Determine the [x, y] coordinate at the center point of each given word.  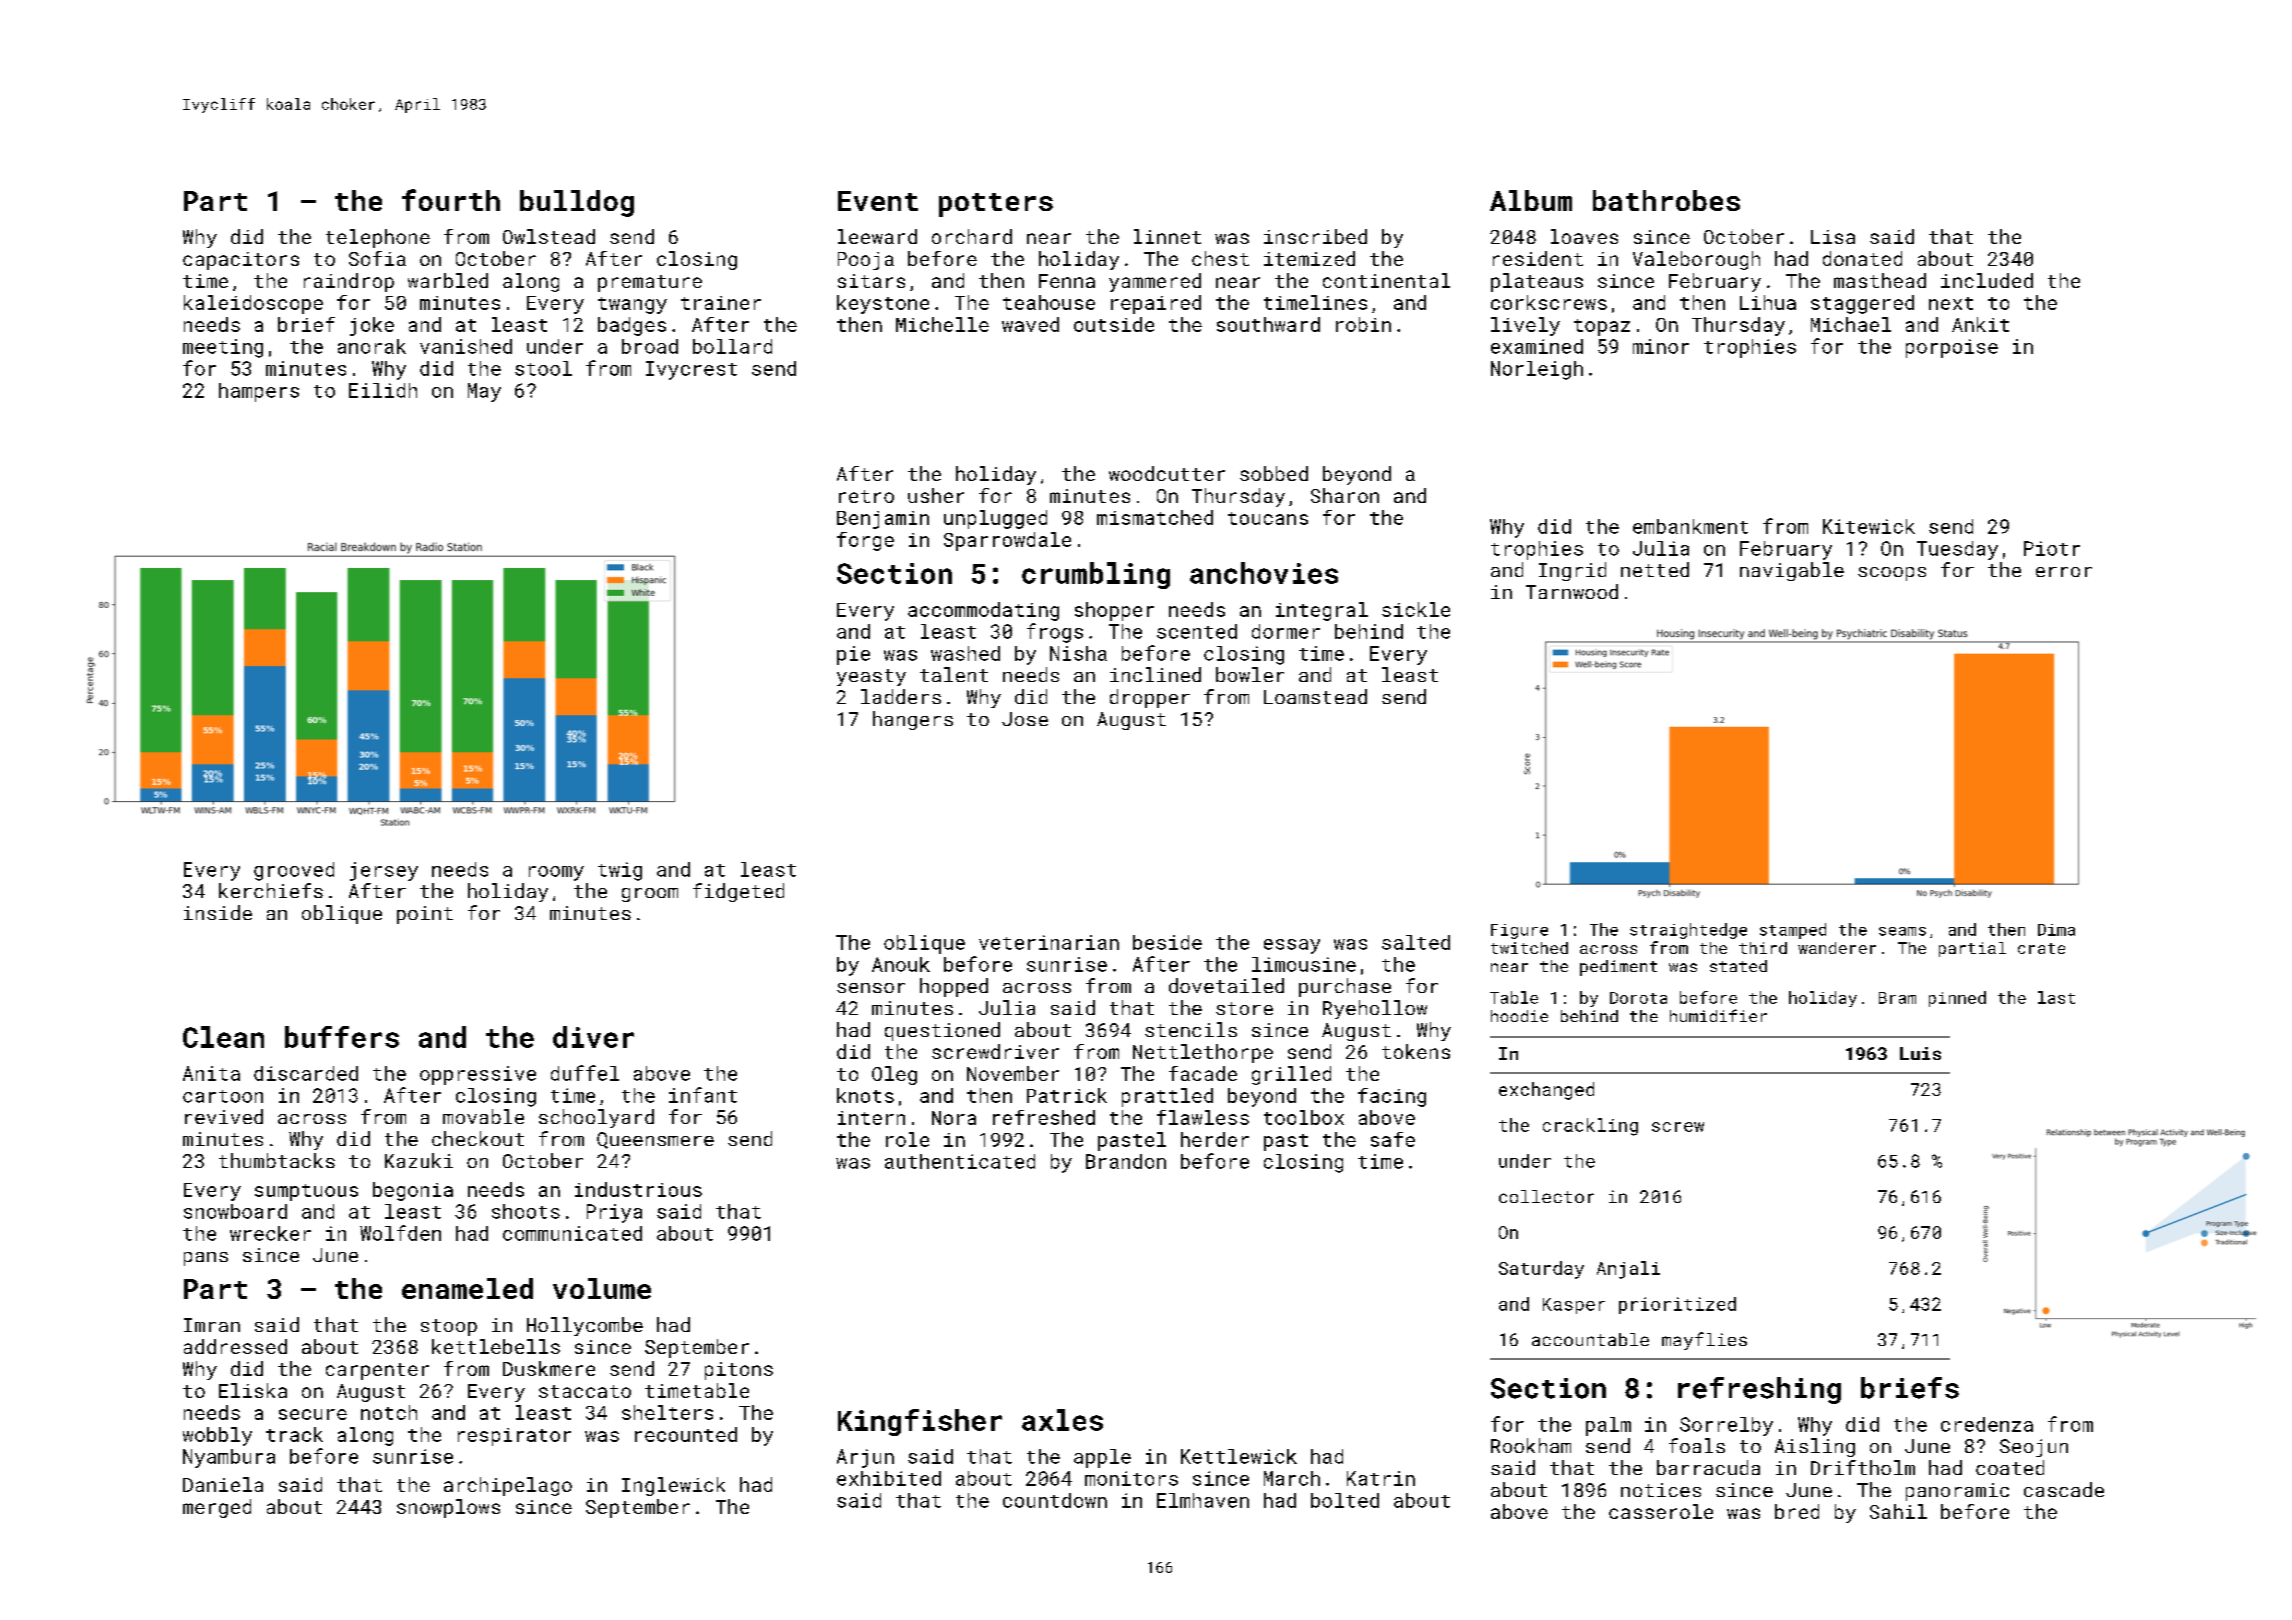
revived [224, 1116]
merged [217, 1508]
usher [936, 495]
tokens [1416, 1051]
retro [866, 496]
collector [1546, 1196]
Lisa [1833, 237]
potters [996, 205]
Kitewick [1869, 526]
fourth [451, 200]
